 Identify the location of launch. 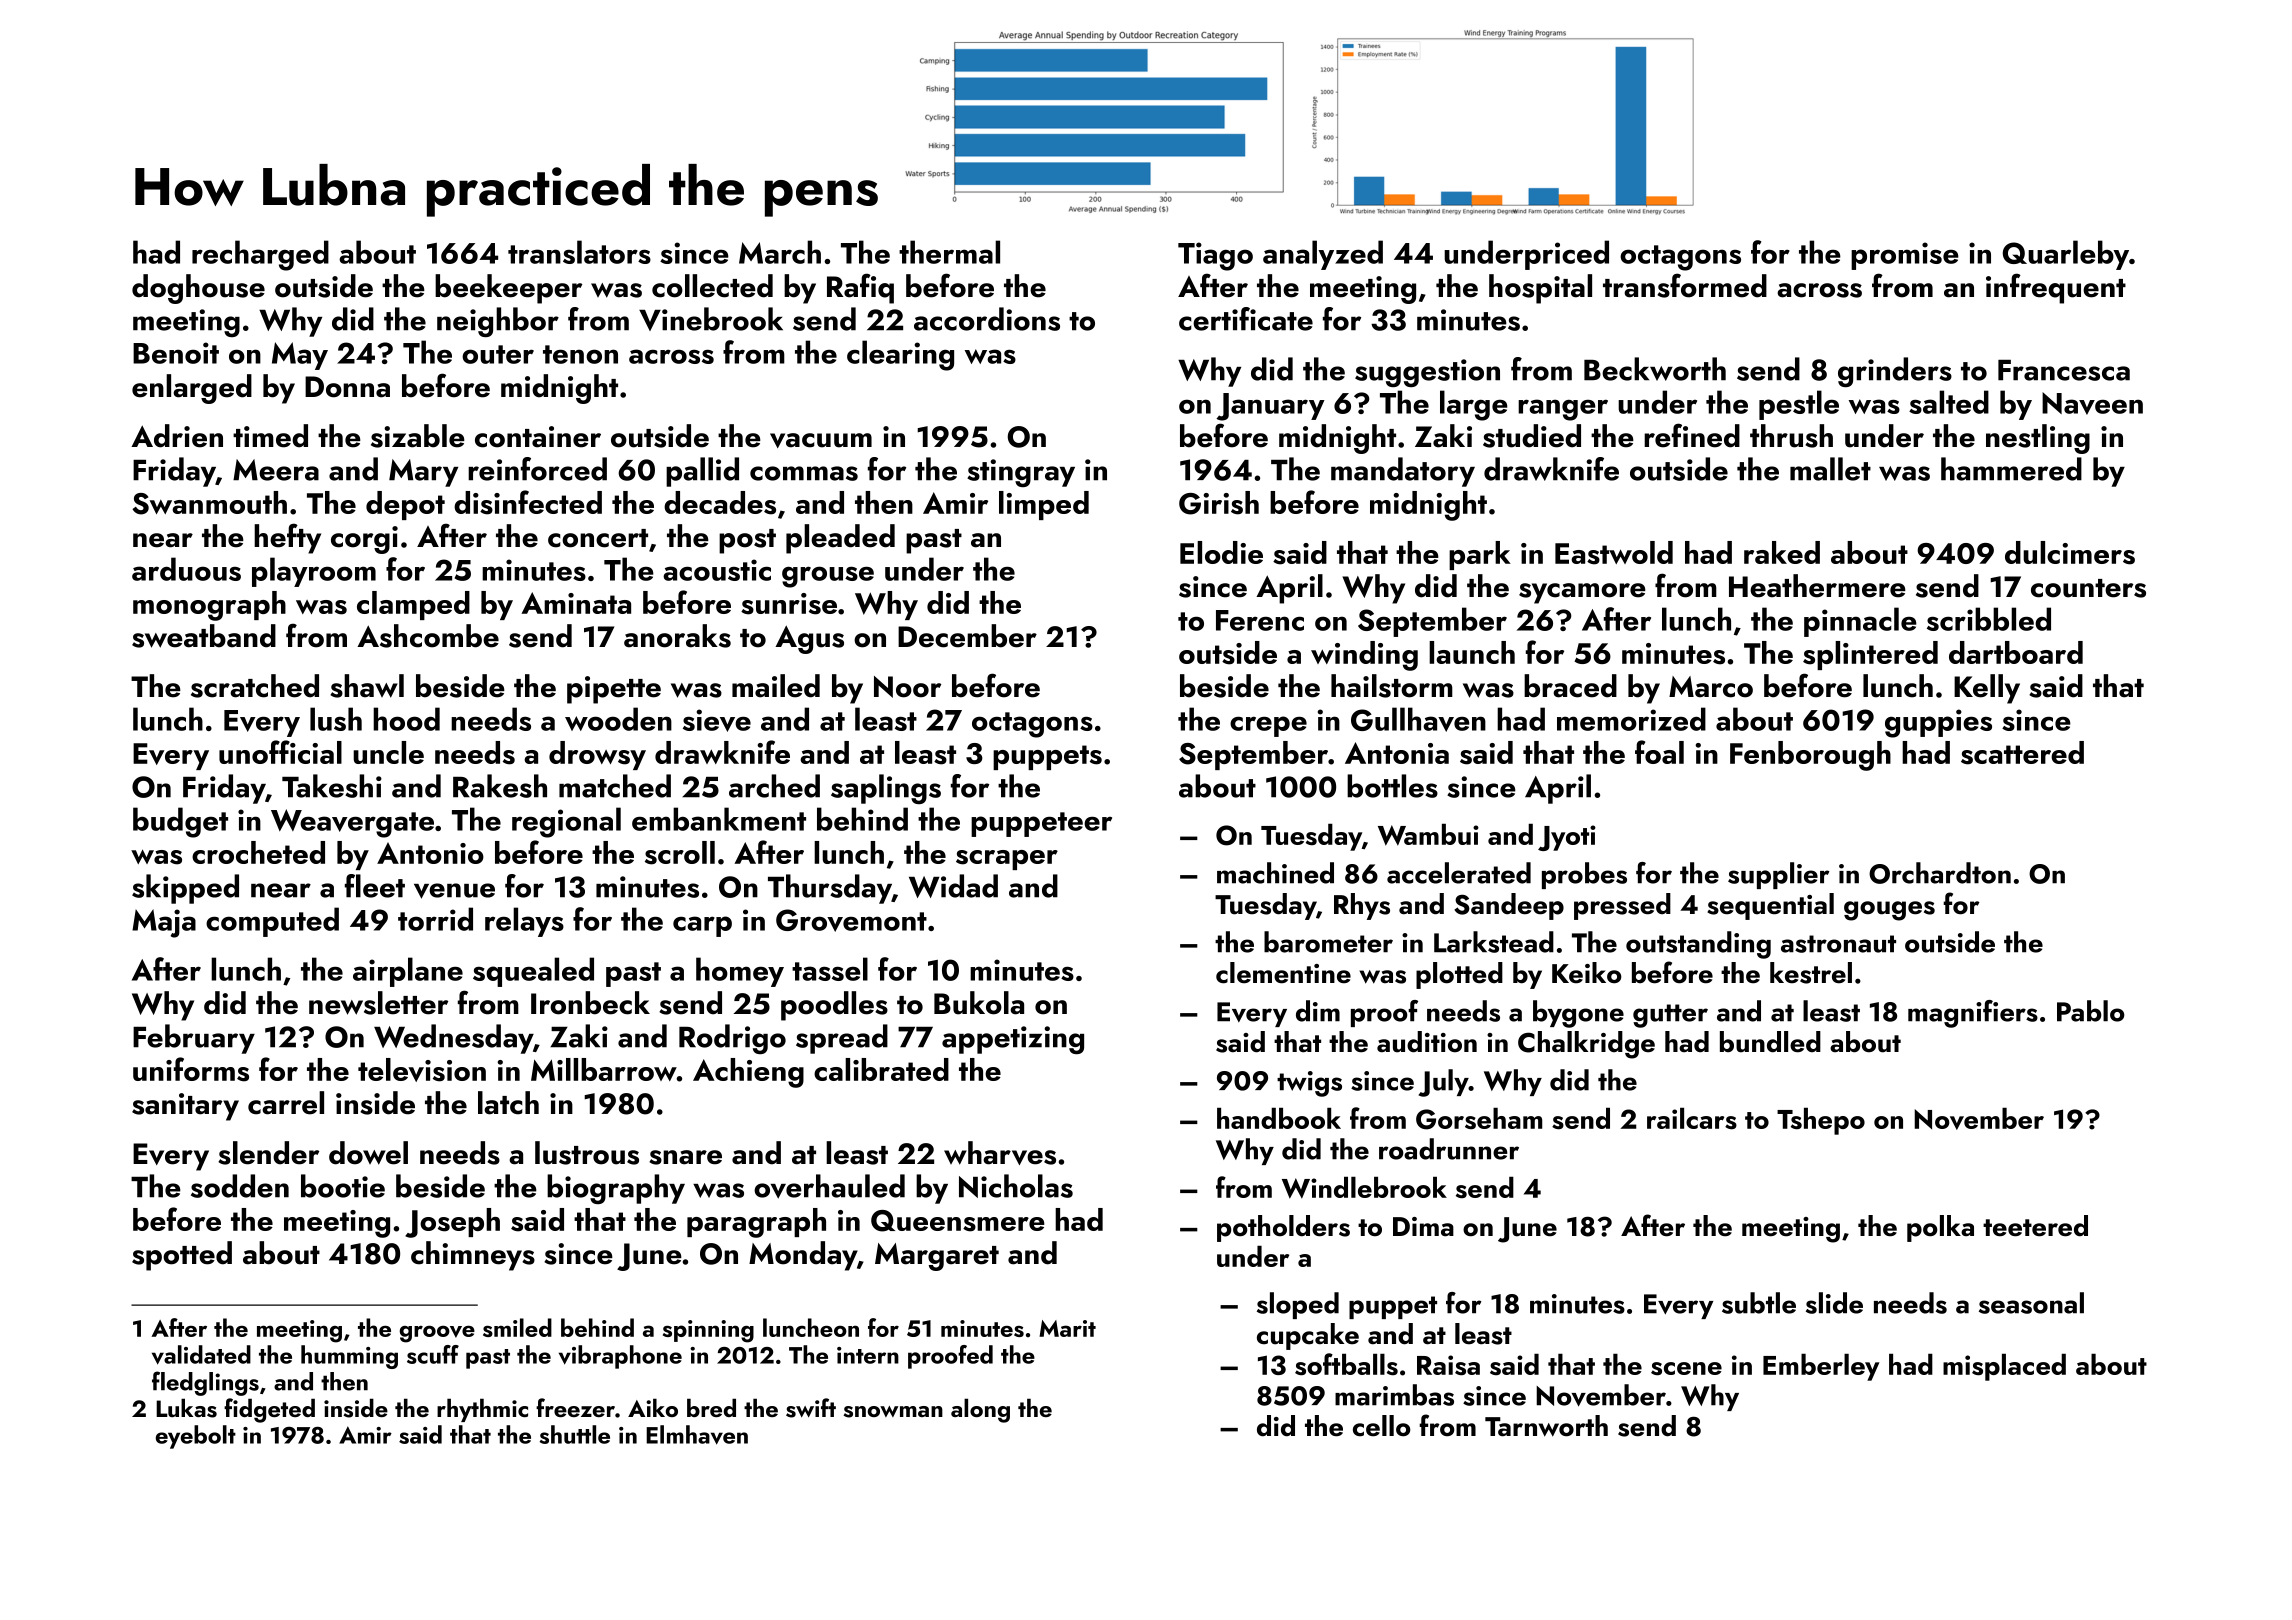
(1472, 652).
